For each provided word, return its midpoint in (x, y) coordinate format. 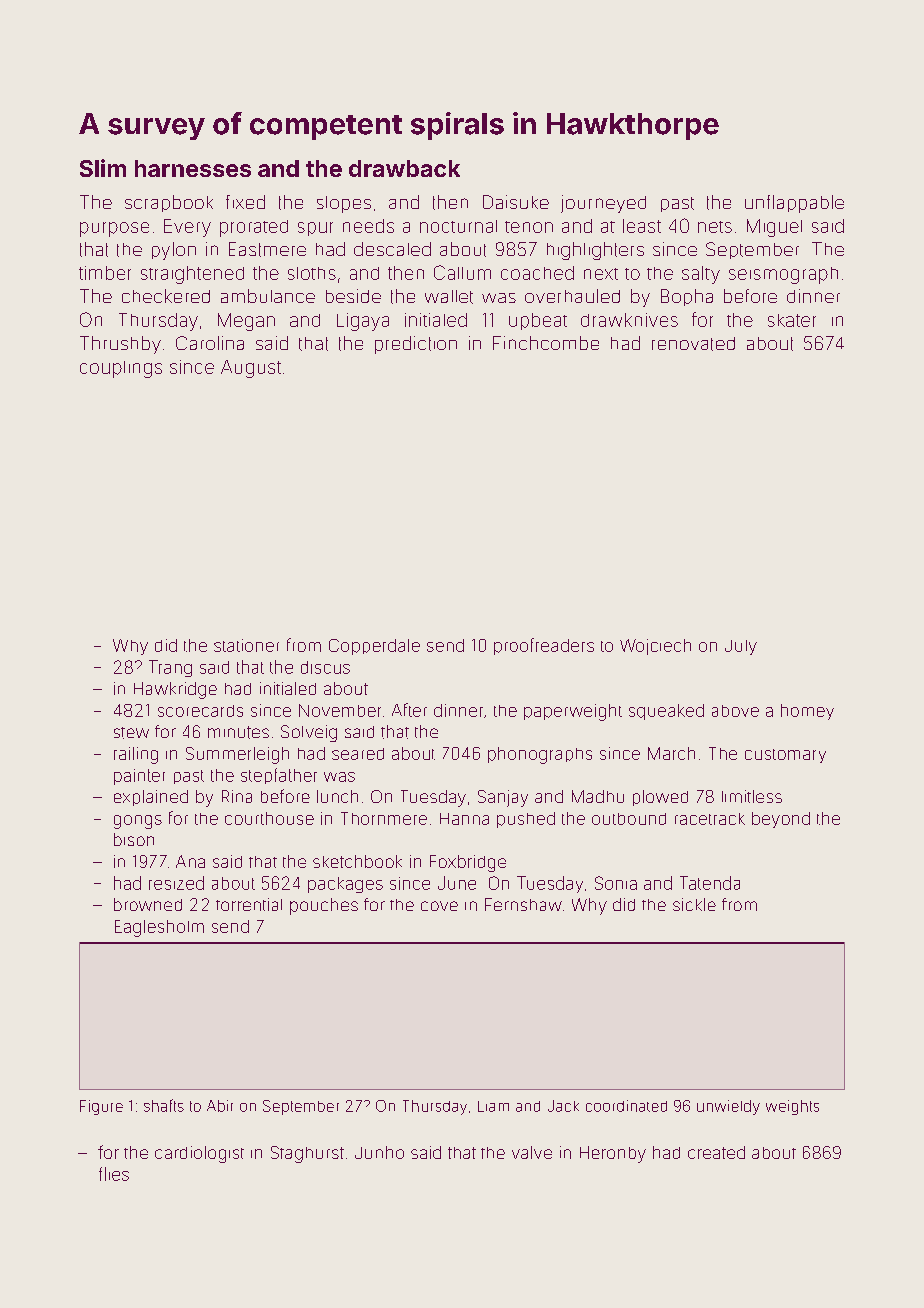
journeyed (603, 204)
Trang (170, 668)
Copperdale (374, 647)
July (741, 647)
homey (807, 712)
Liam (493, 1106)
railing (136, 755)
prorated (254, 228)
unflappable (794, 204)
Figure (101, 1107)
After (409, 710)
